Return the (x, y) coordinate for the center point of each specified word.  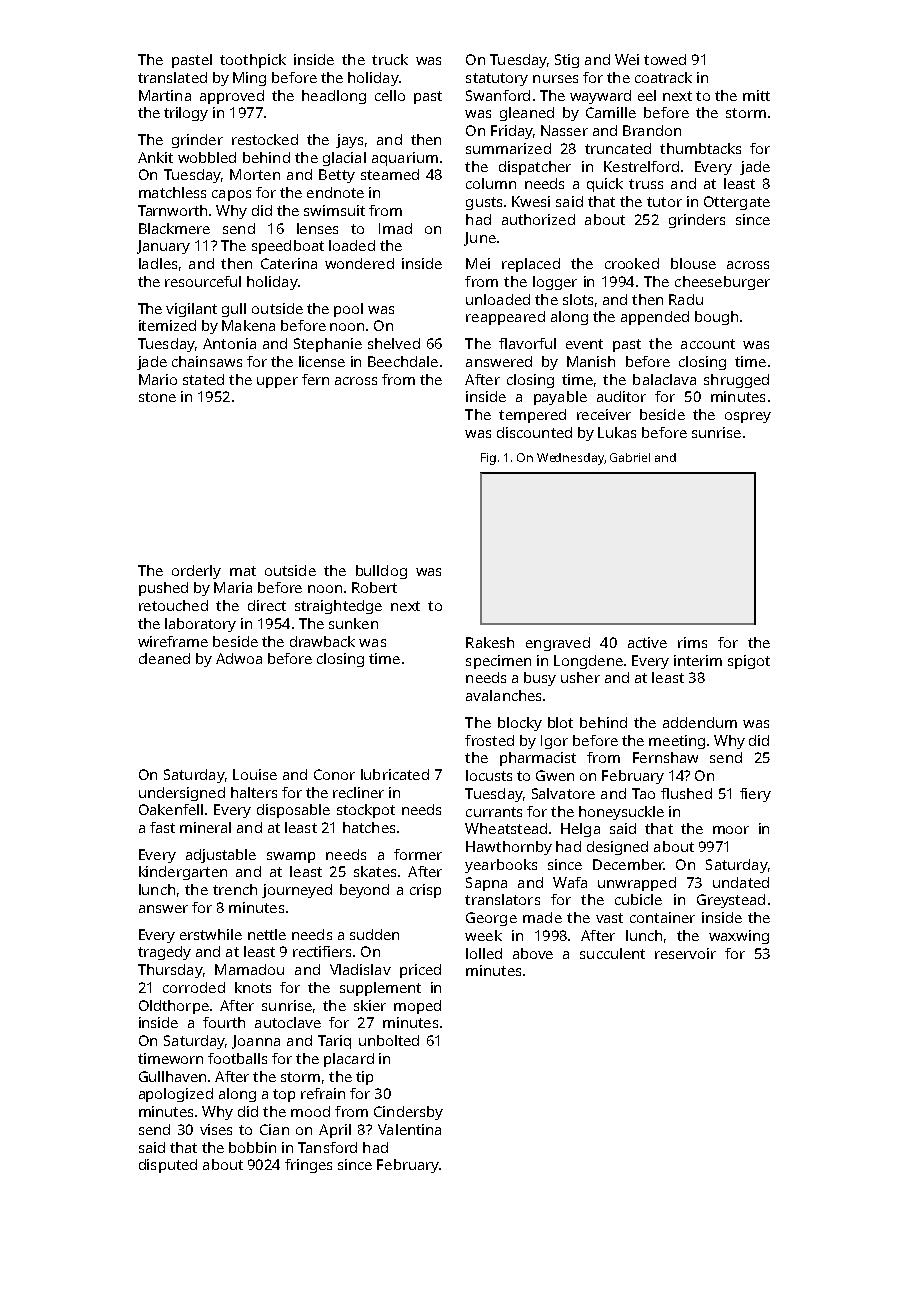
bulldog (381, 572)
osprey (748, 417)
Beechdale (403, 361)
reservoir (685, 953)
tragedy (164, 953)
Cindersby (408, 1113)
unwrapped (637, 884)
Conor (334, 774)
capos (231, 195)
